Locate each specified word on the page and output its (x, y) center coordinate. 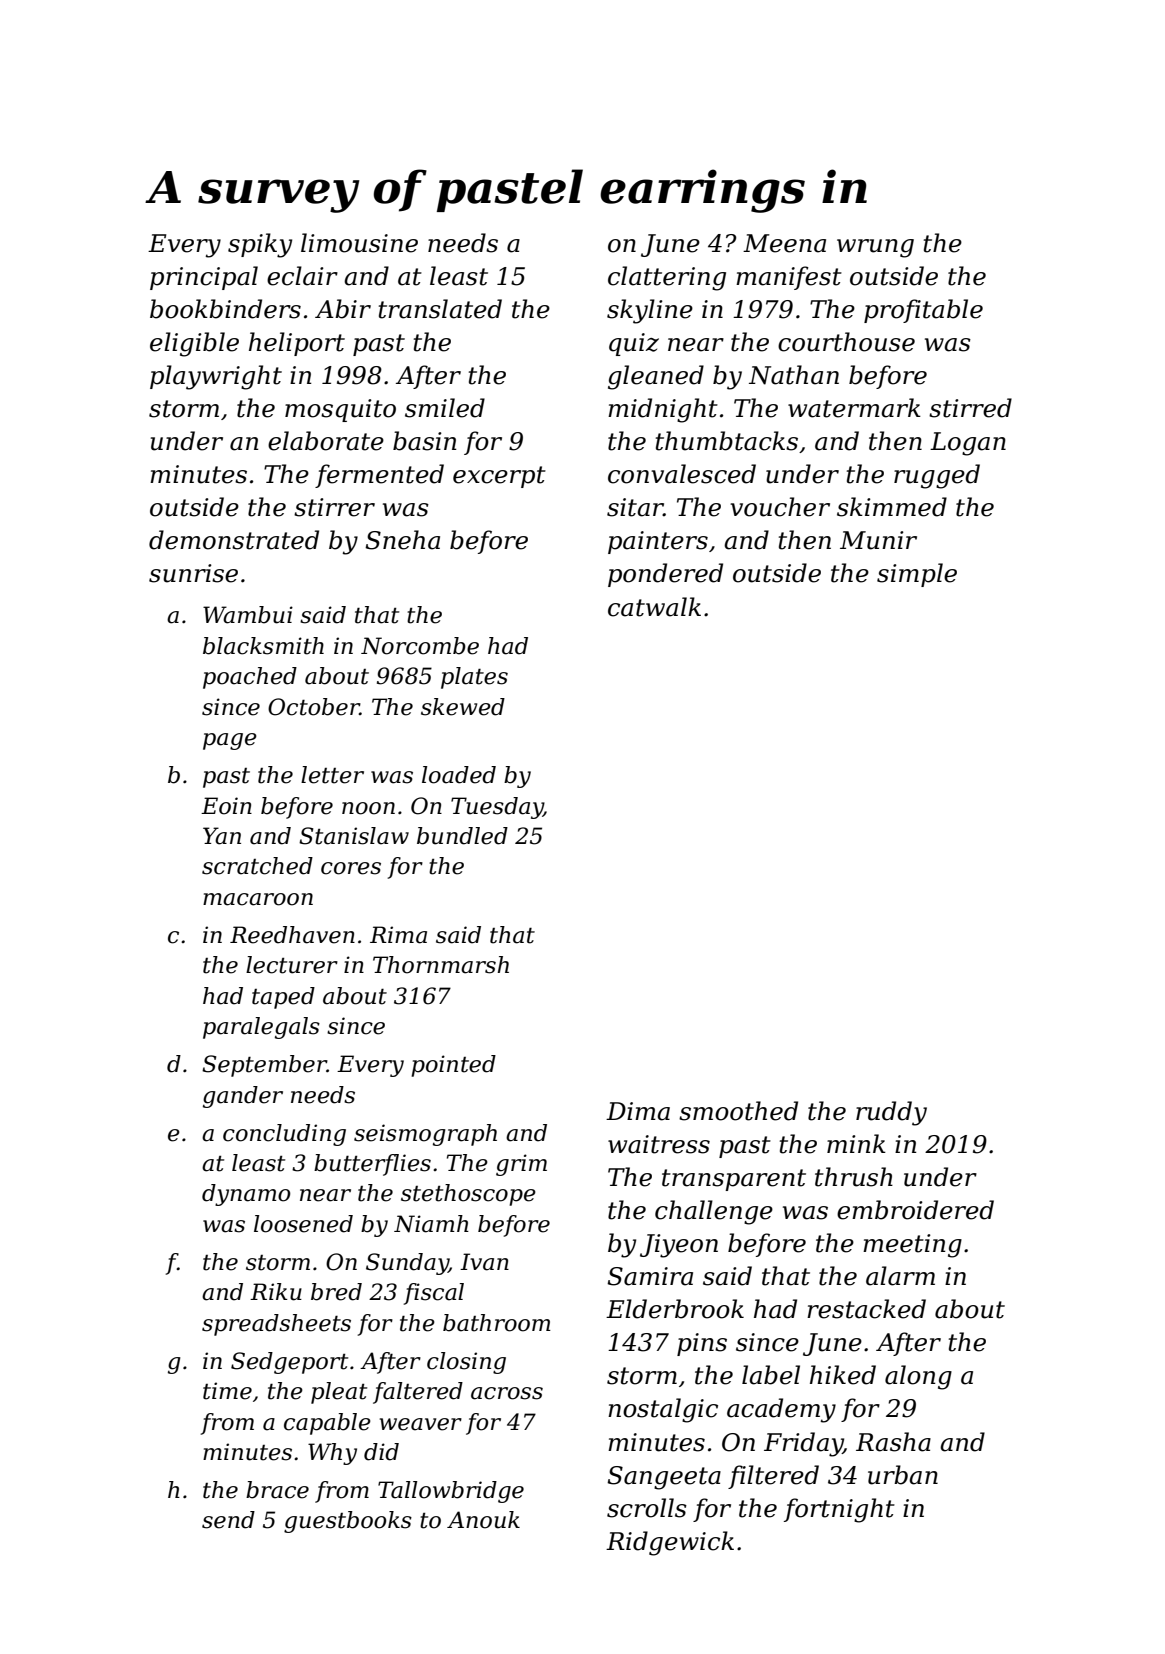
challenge (714, 1212)
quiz (634, 344)
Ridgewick (670, 1543)
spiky (260, 245)
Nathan (794, 375)
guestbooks (348, 1522)
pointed (453, 1066)
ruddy (891, 1113)
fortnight (839, 1510)
